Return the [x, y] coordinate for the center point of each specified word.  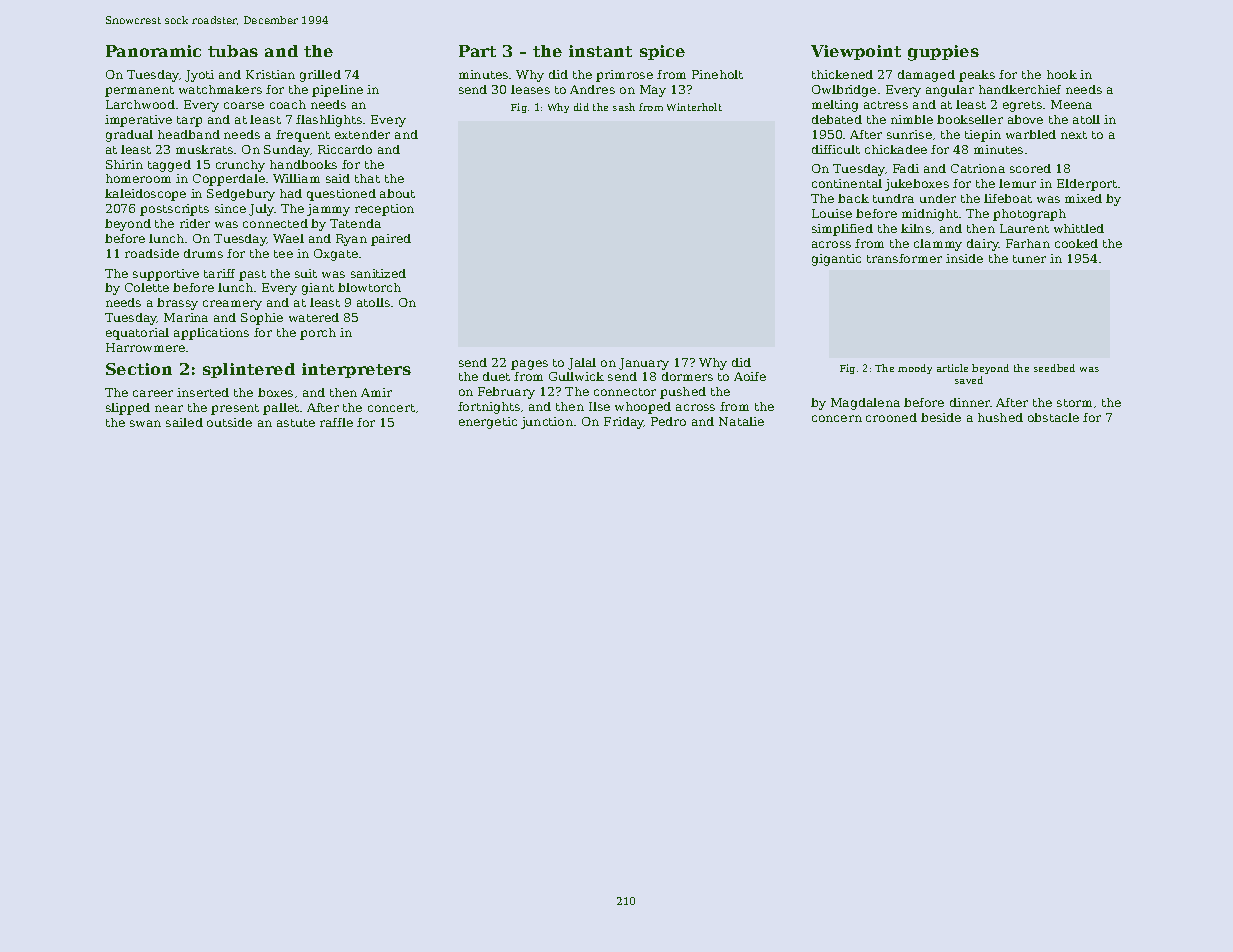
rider [195, 223]
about [397, 193]
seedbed [1054, 368]
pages [529, 365]
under [938, 198]
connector [625, 392]
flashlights [329, 121]
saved [969, 380]
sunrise [909, 134]
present [235, 409]
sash [624, 107]
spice [662, 52]
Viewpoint [856, 52]
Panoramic [153, 51]
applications [211, 334]
